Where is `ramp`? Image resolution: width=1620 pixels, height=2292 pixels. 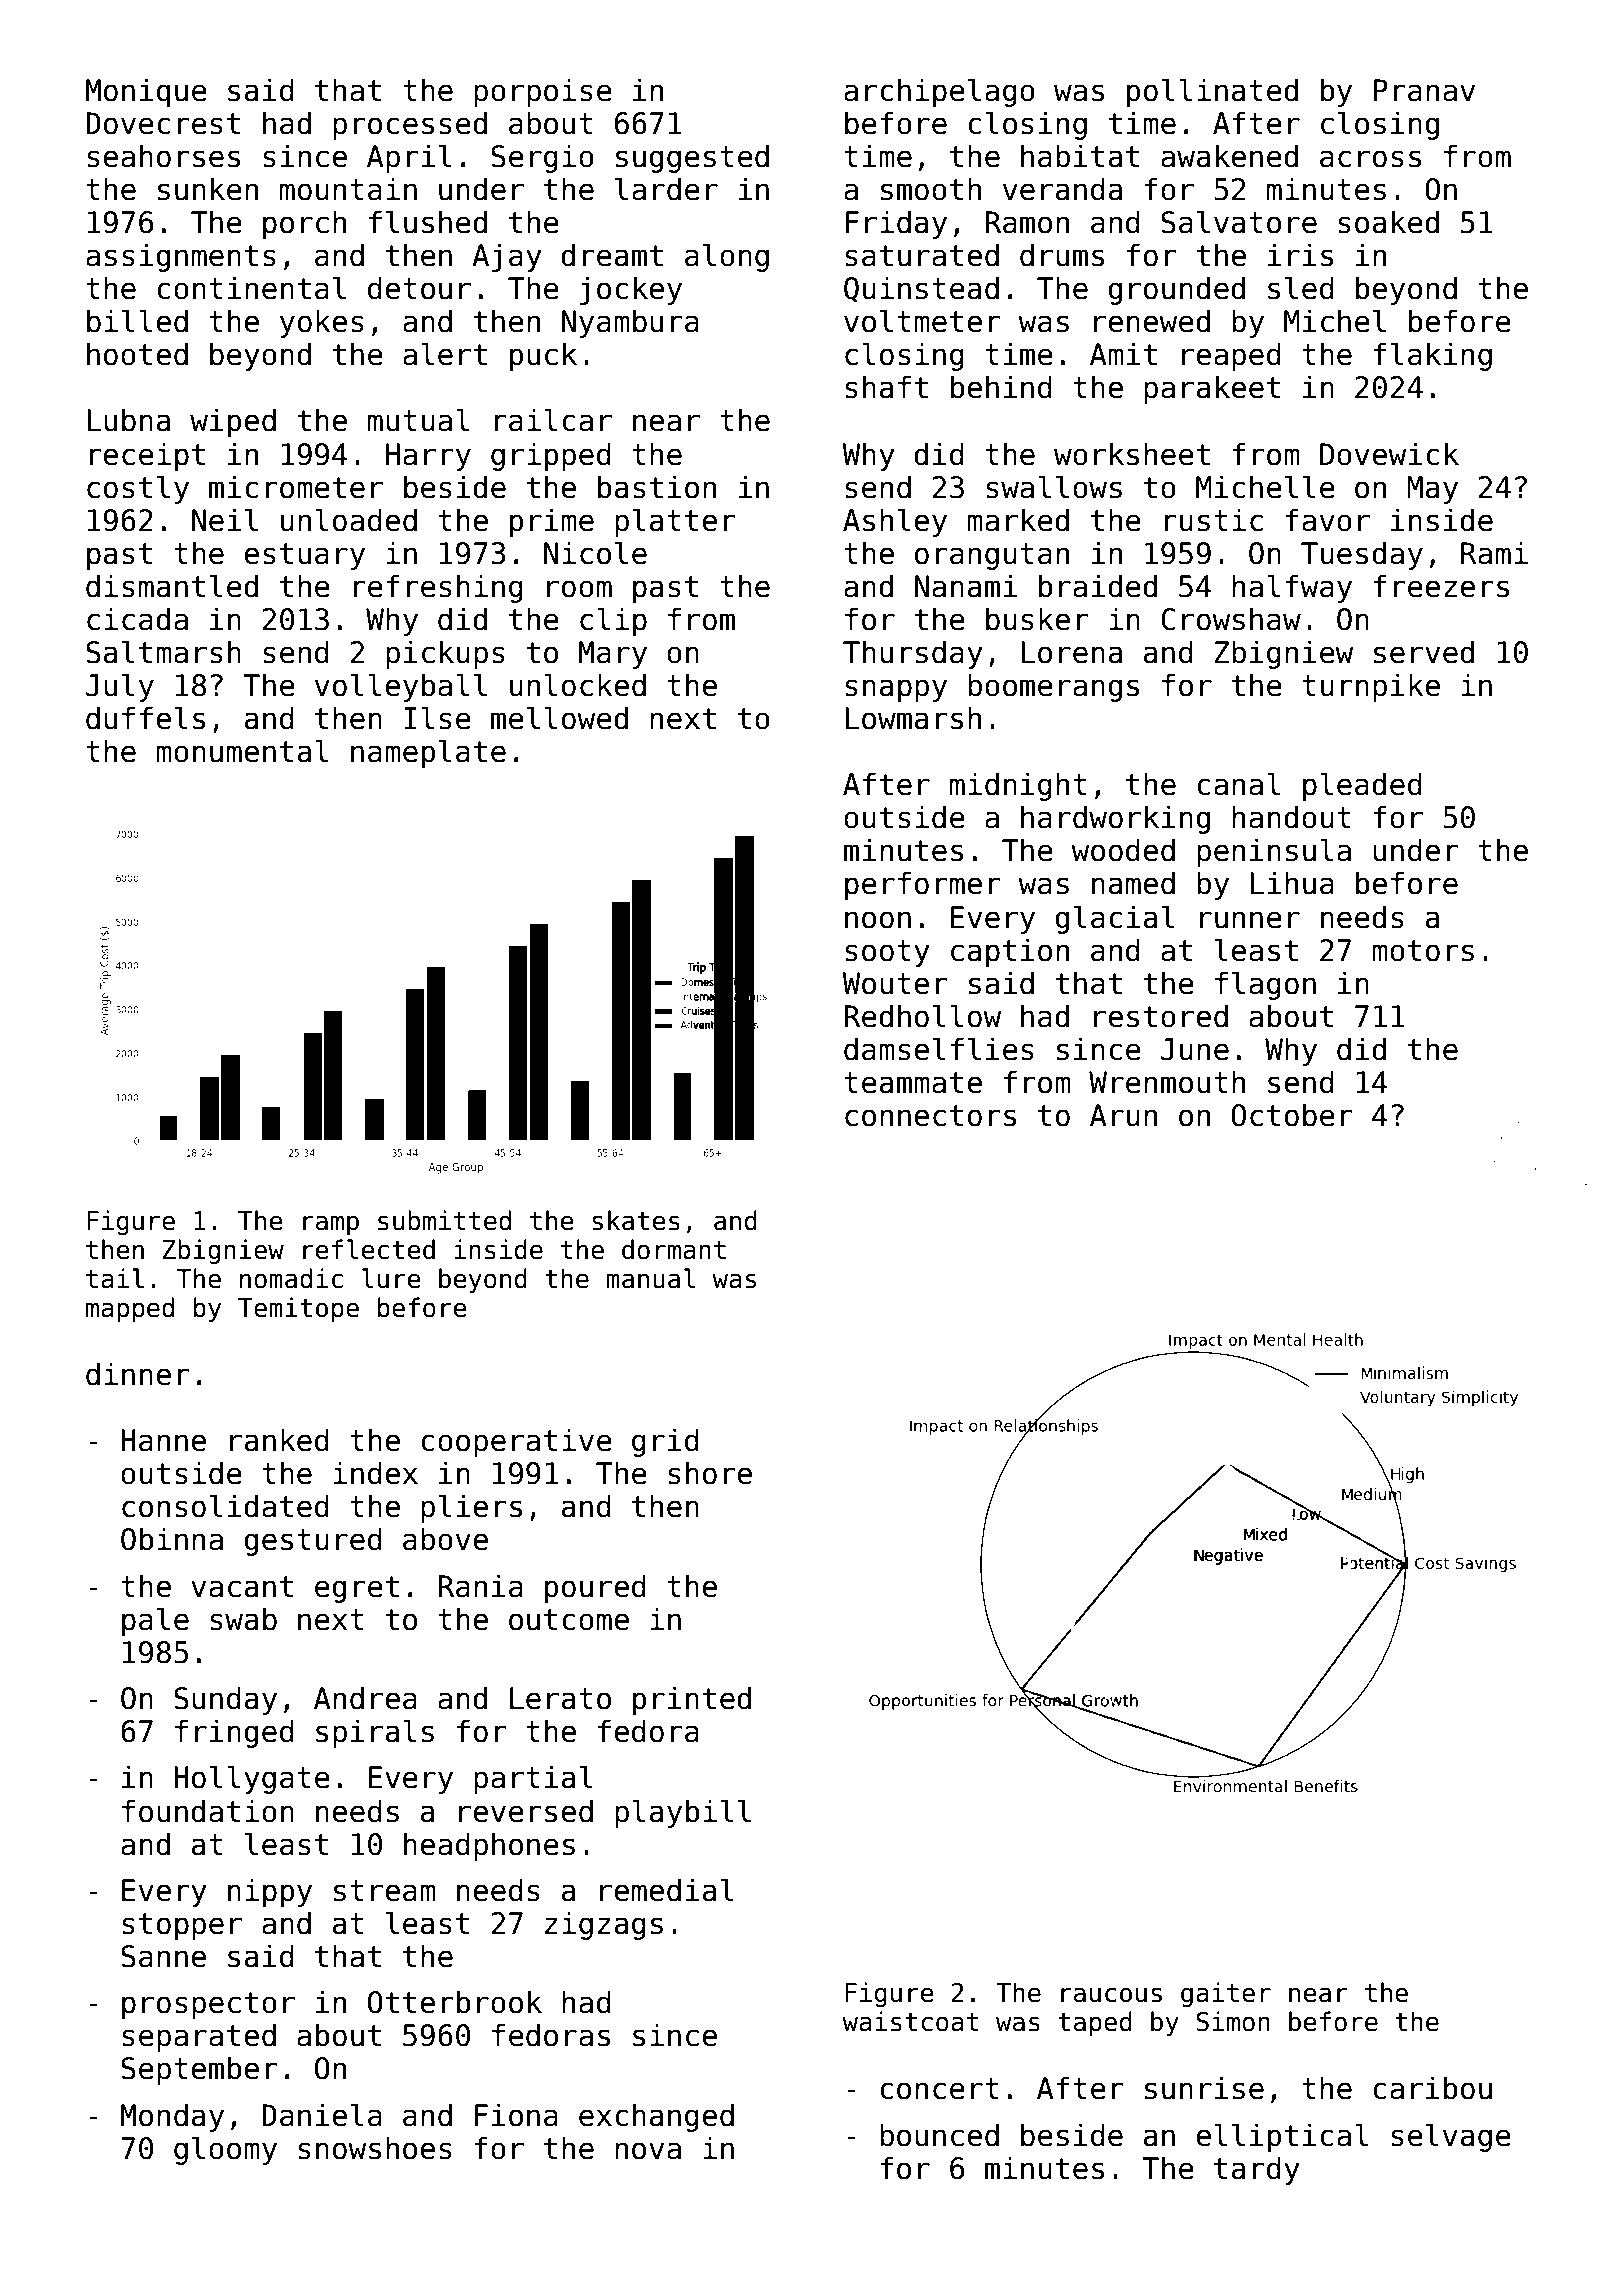
ramp is located at coordinates (331, 1225).
